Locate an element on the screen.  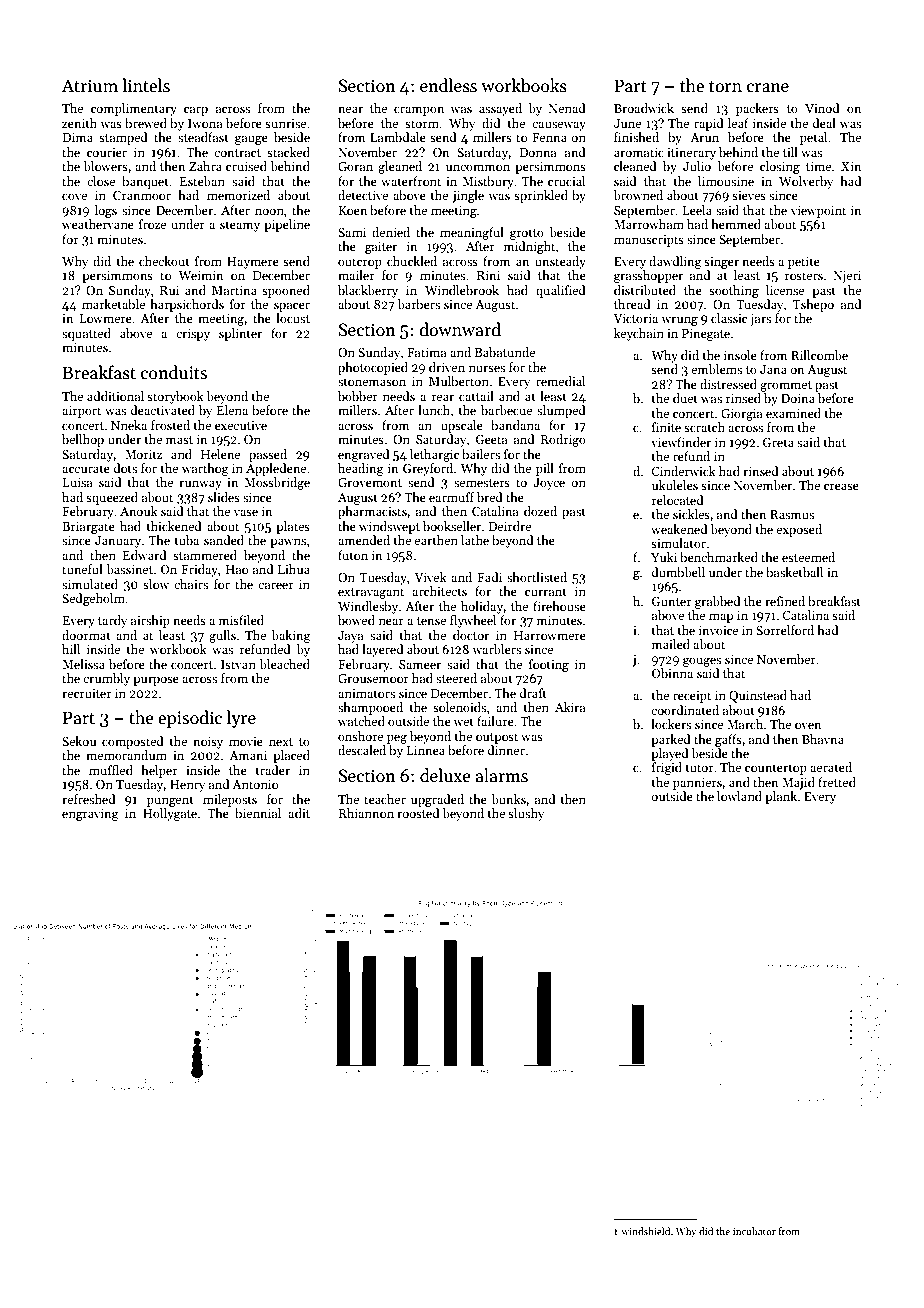
locust is located at coordinates (293, 318).
